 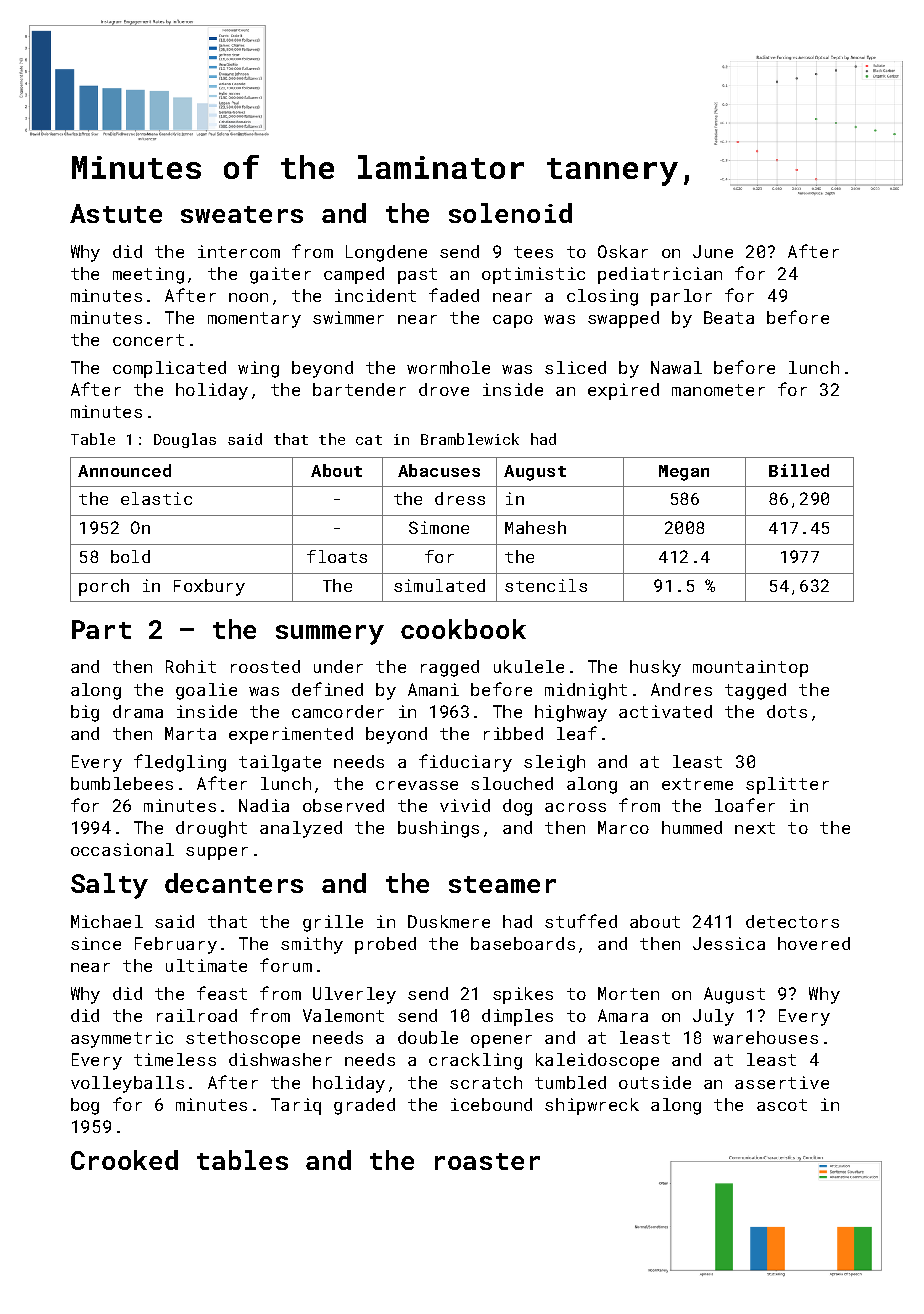 What do you see at coordinates (124, 1160) in the screenshot?
I see `Crooked` at bounding box center [124, 1160].
